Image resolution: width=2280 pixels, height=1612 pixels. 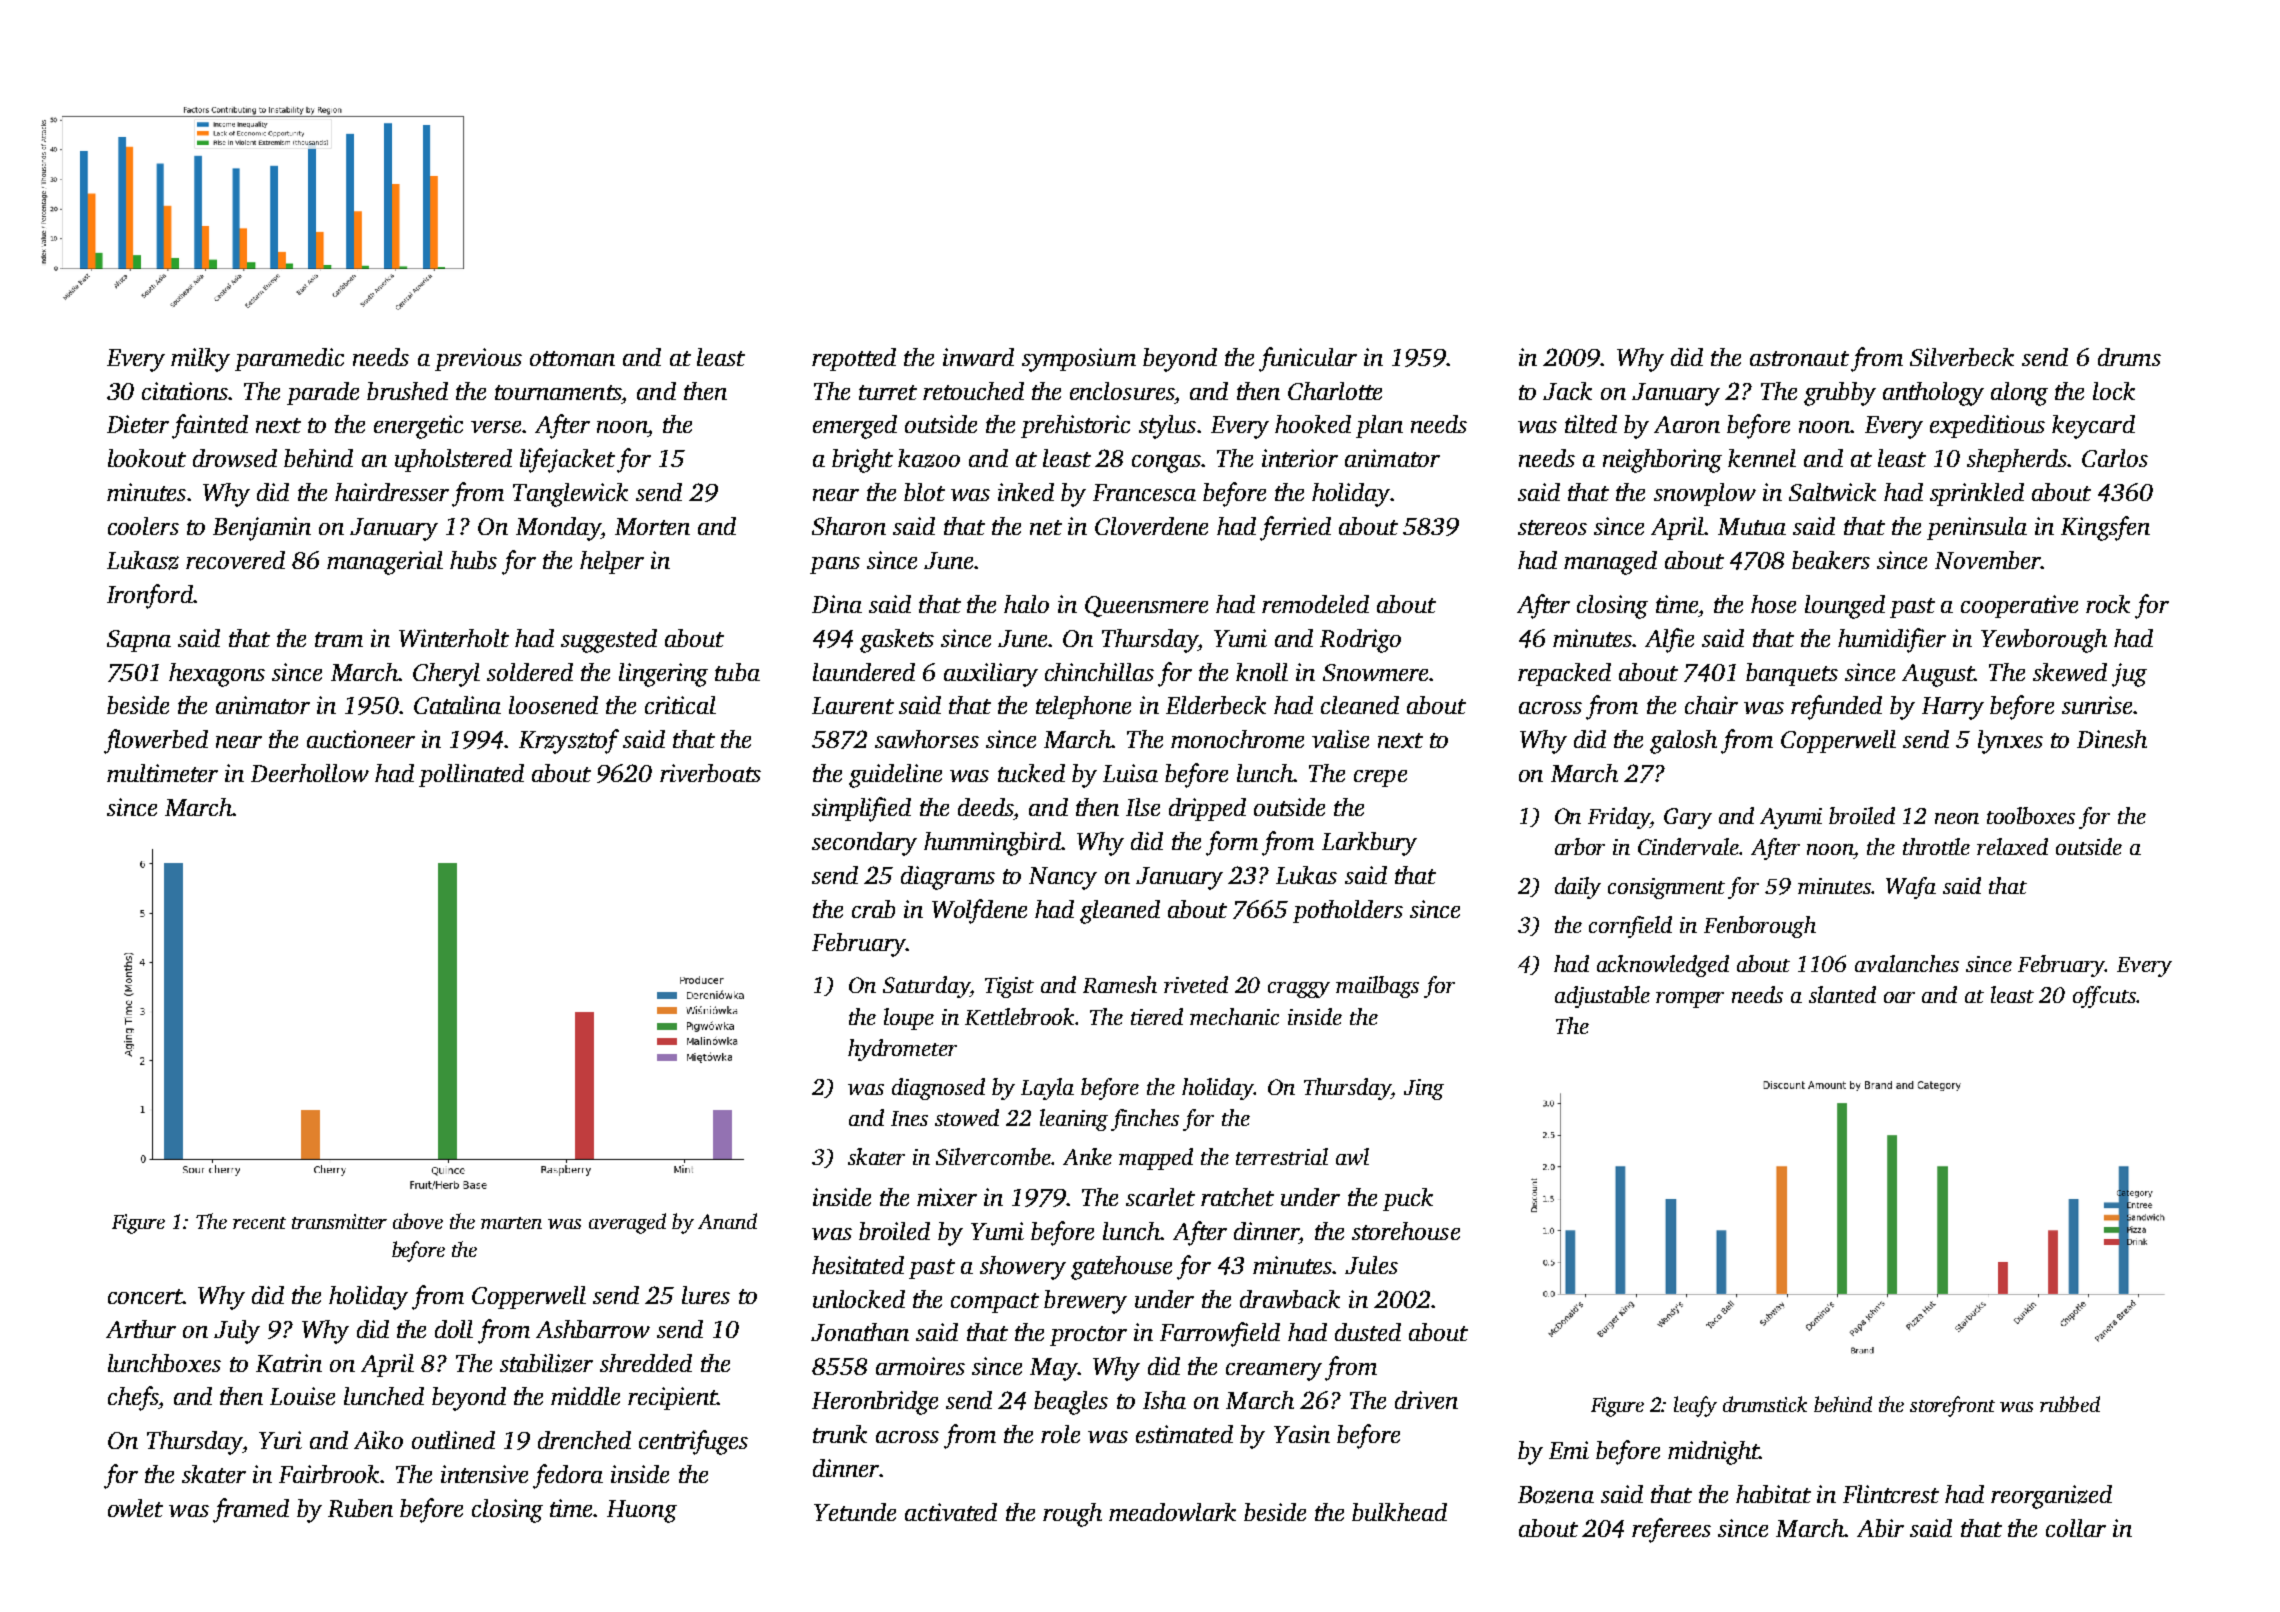 I want to click on tuba, so click(x=737, y=672).
